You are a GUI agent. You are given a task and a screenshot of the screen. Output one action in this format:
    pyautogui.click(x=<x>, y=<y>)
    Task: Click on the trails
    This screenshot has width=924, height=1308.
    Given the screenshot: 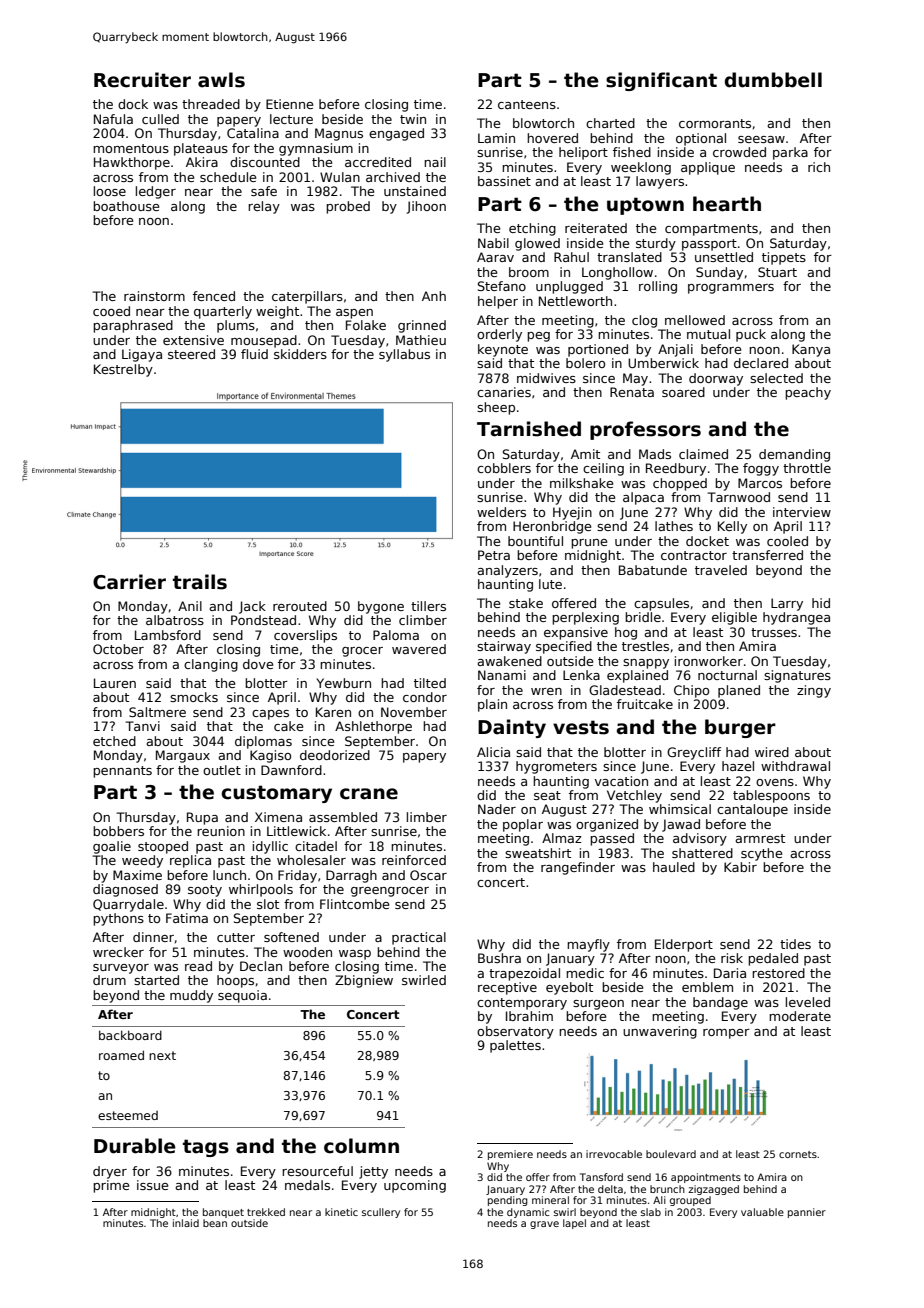 What is the action you would take?
    pyautogui.click(x=200, y=582)
